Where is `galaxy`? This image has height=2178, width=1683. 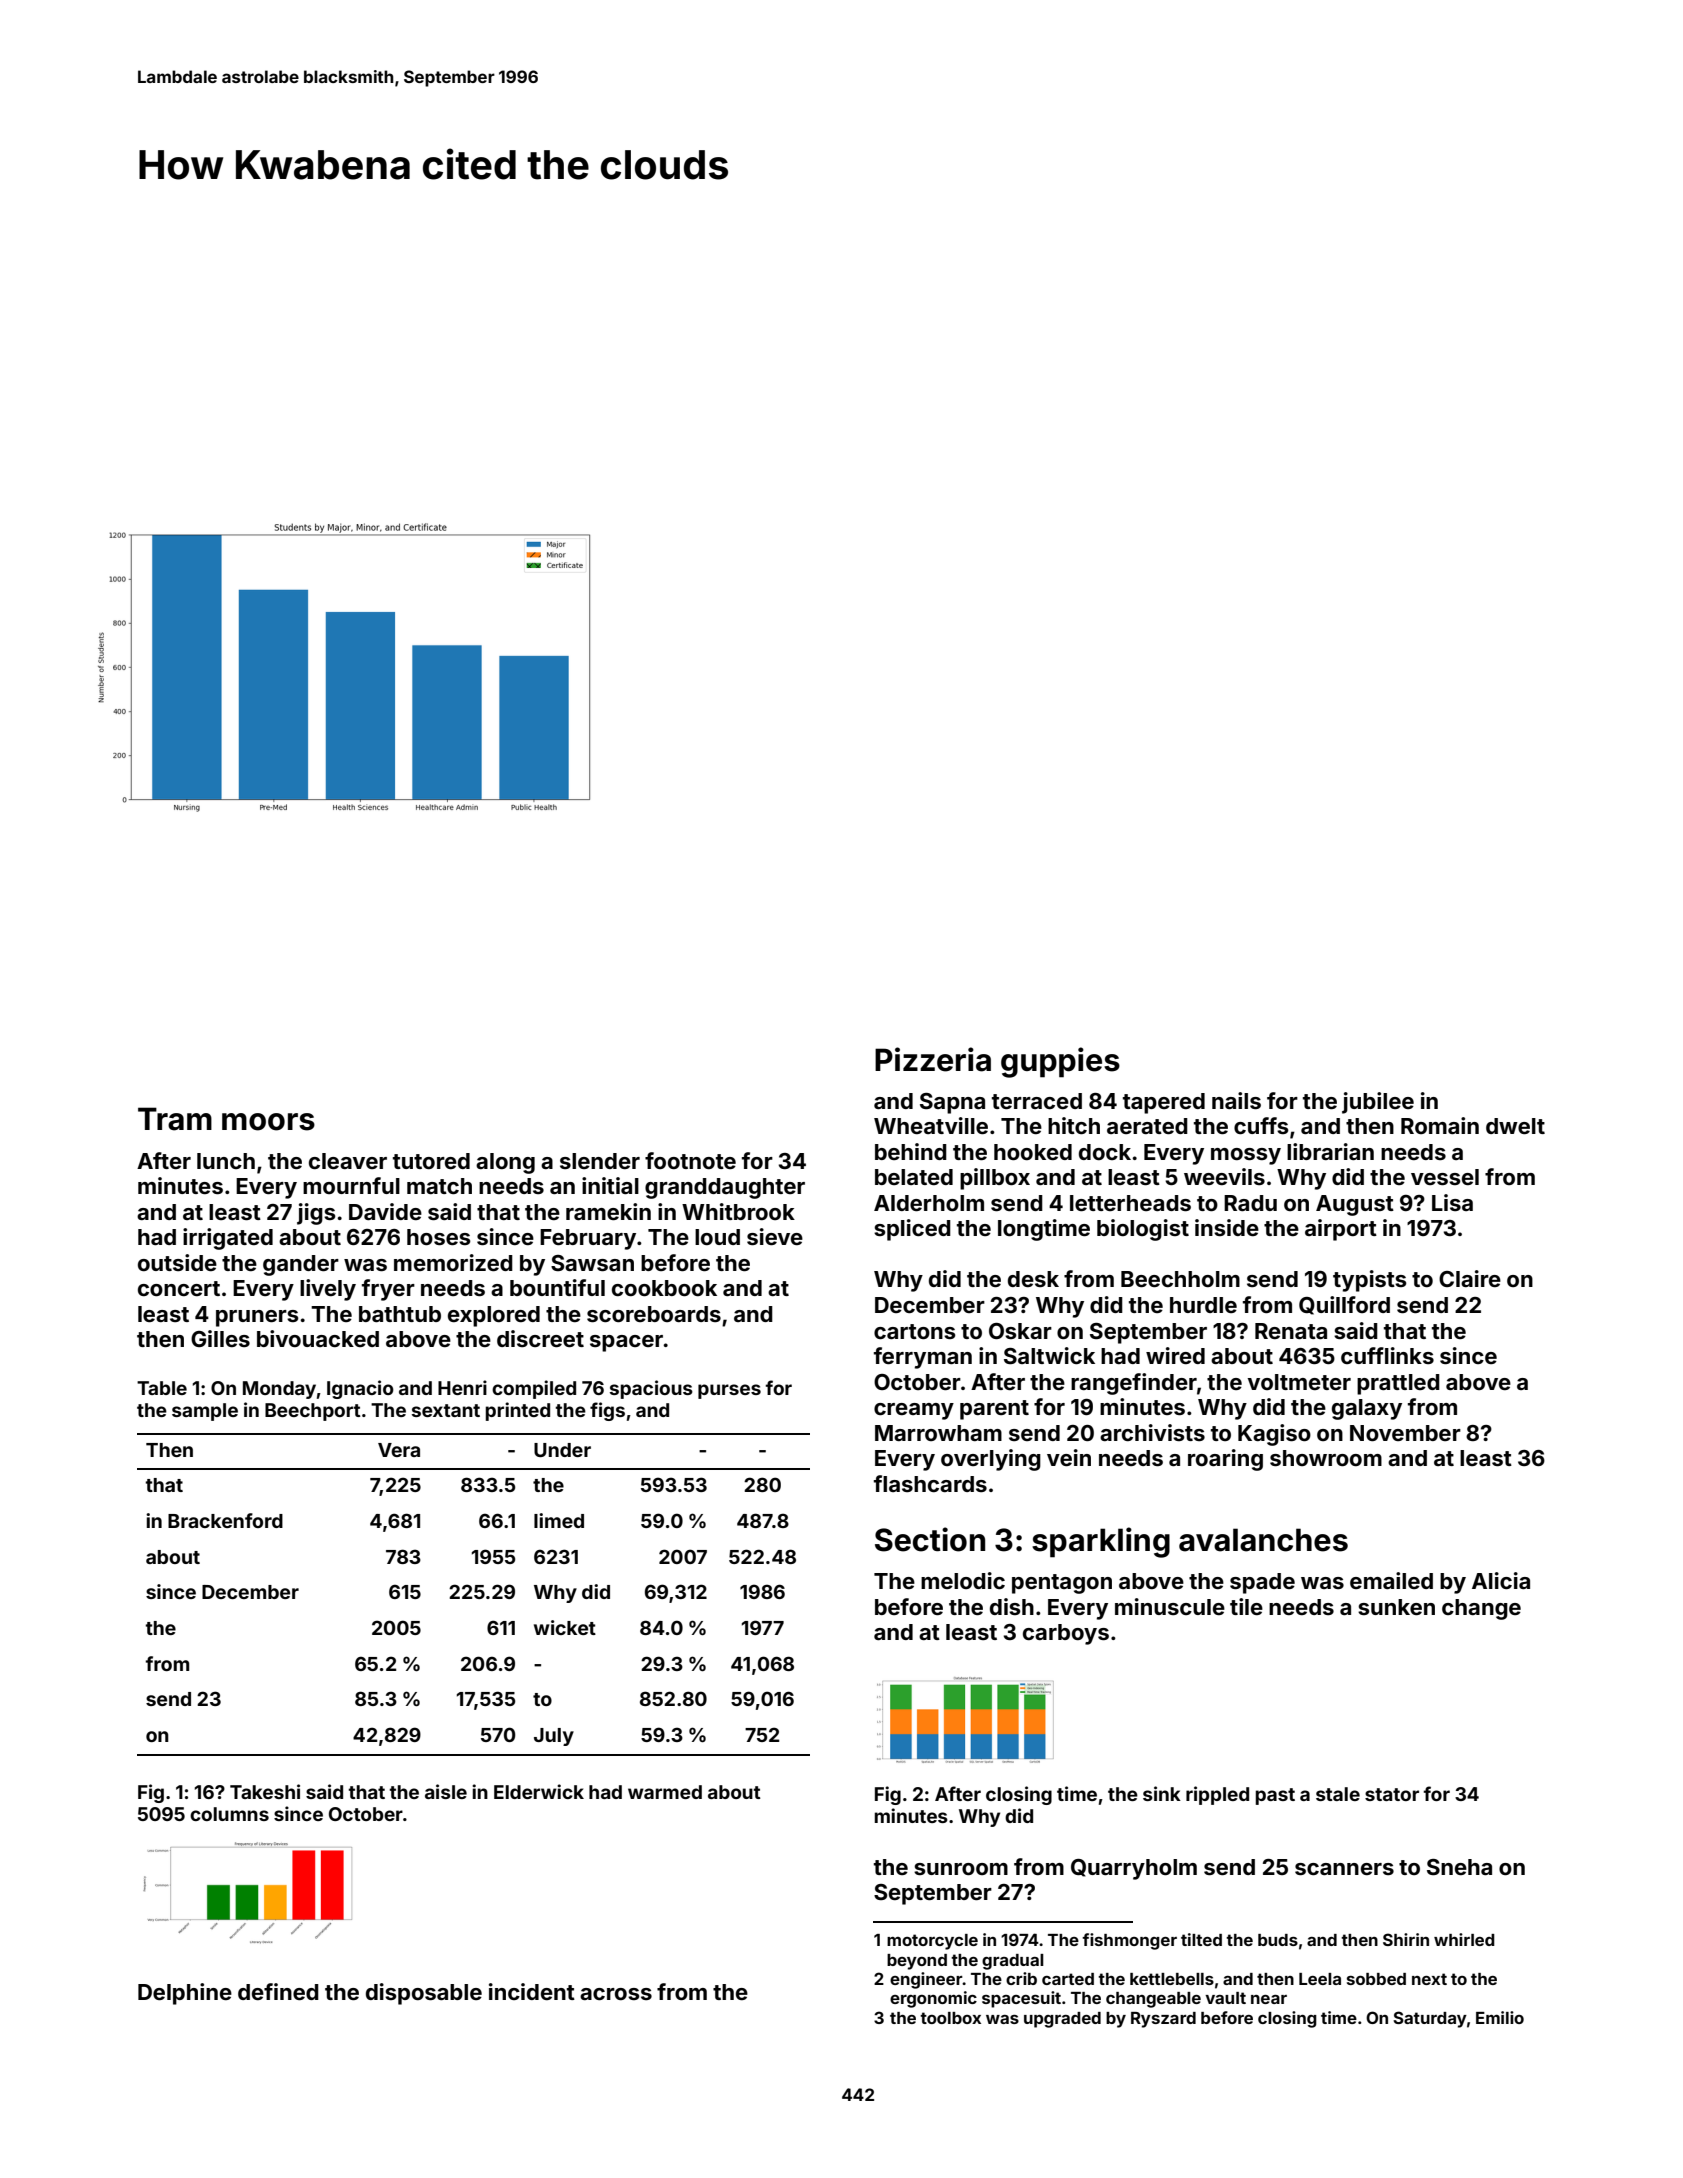 galaxy is located at coordinates (1367, 1409).
